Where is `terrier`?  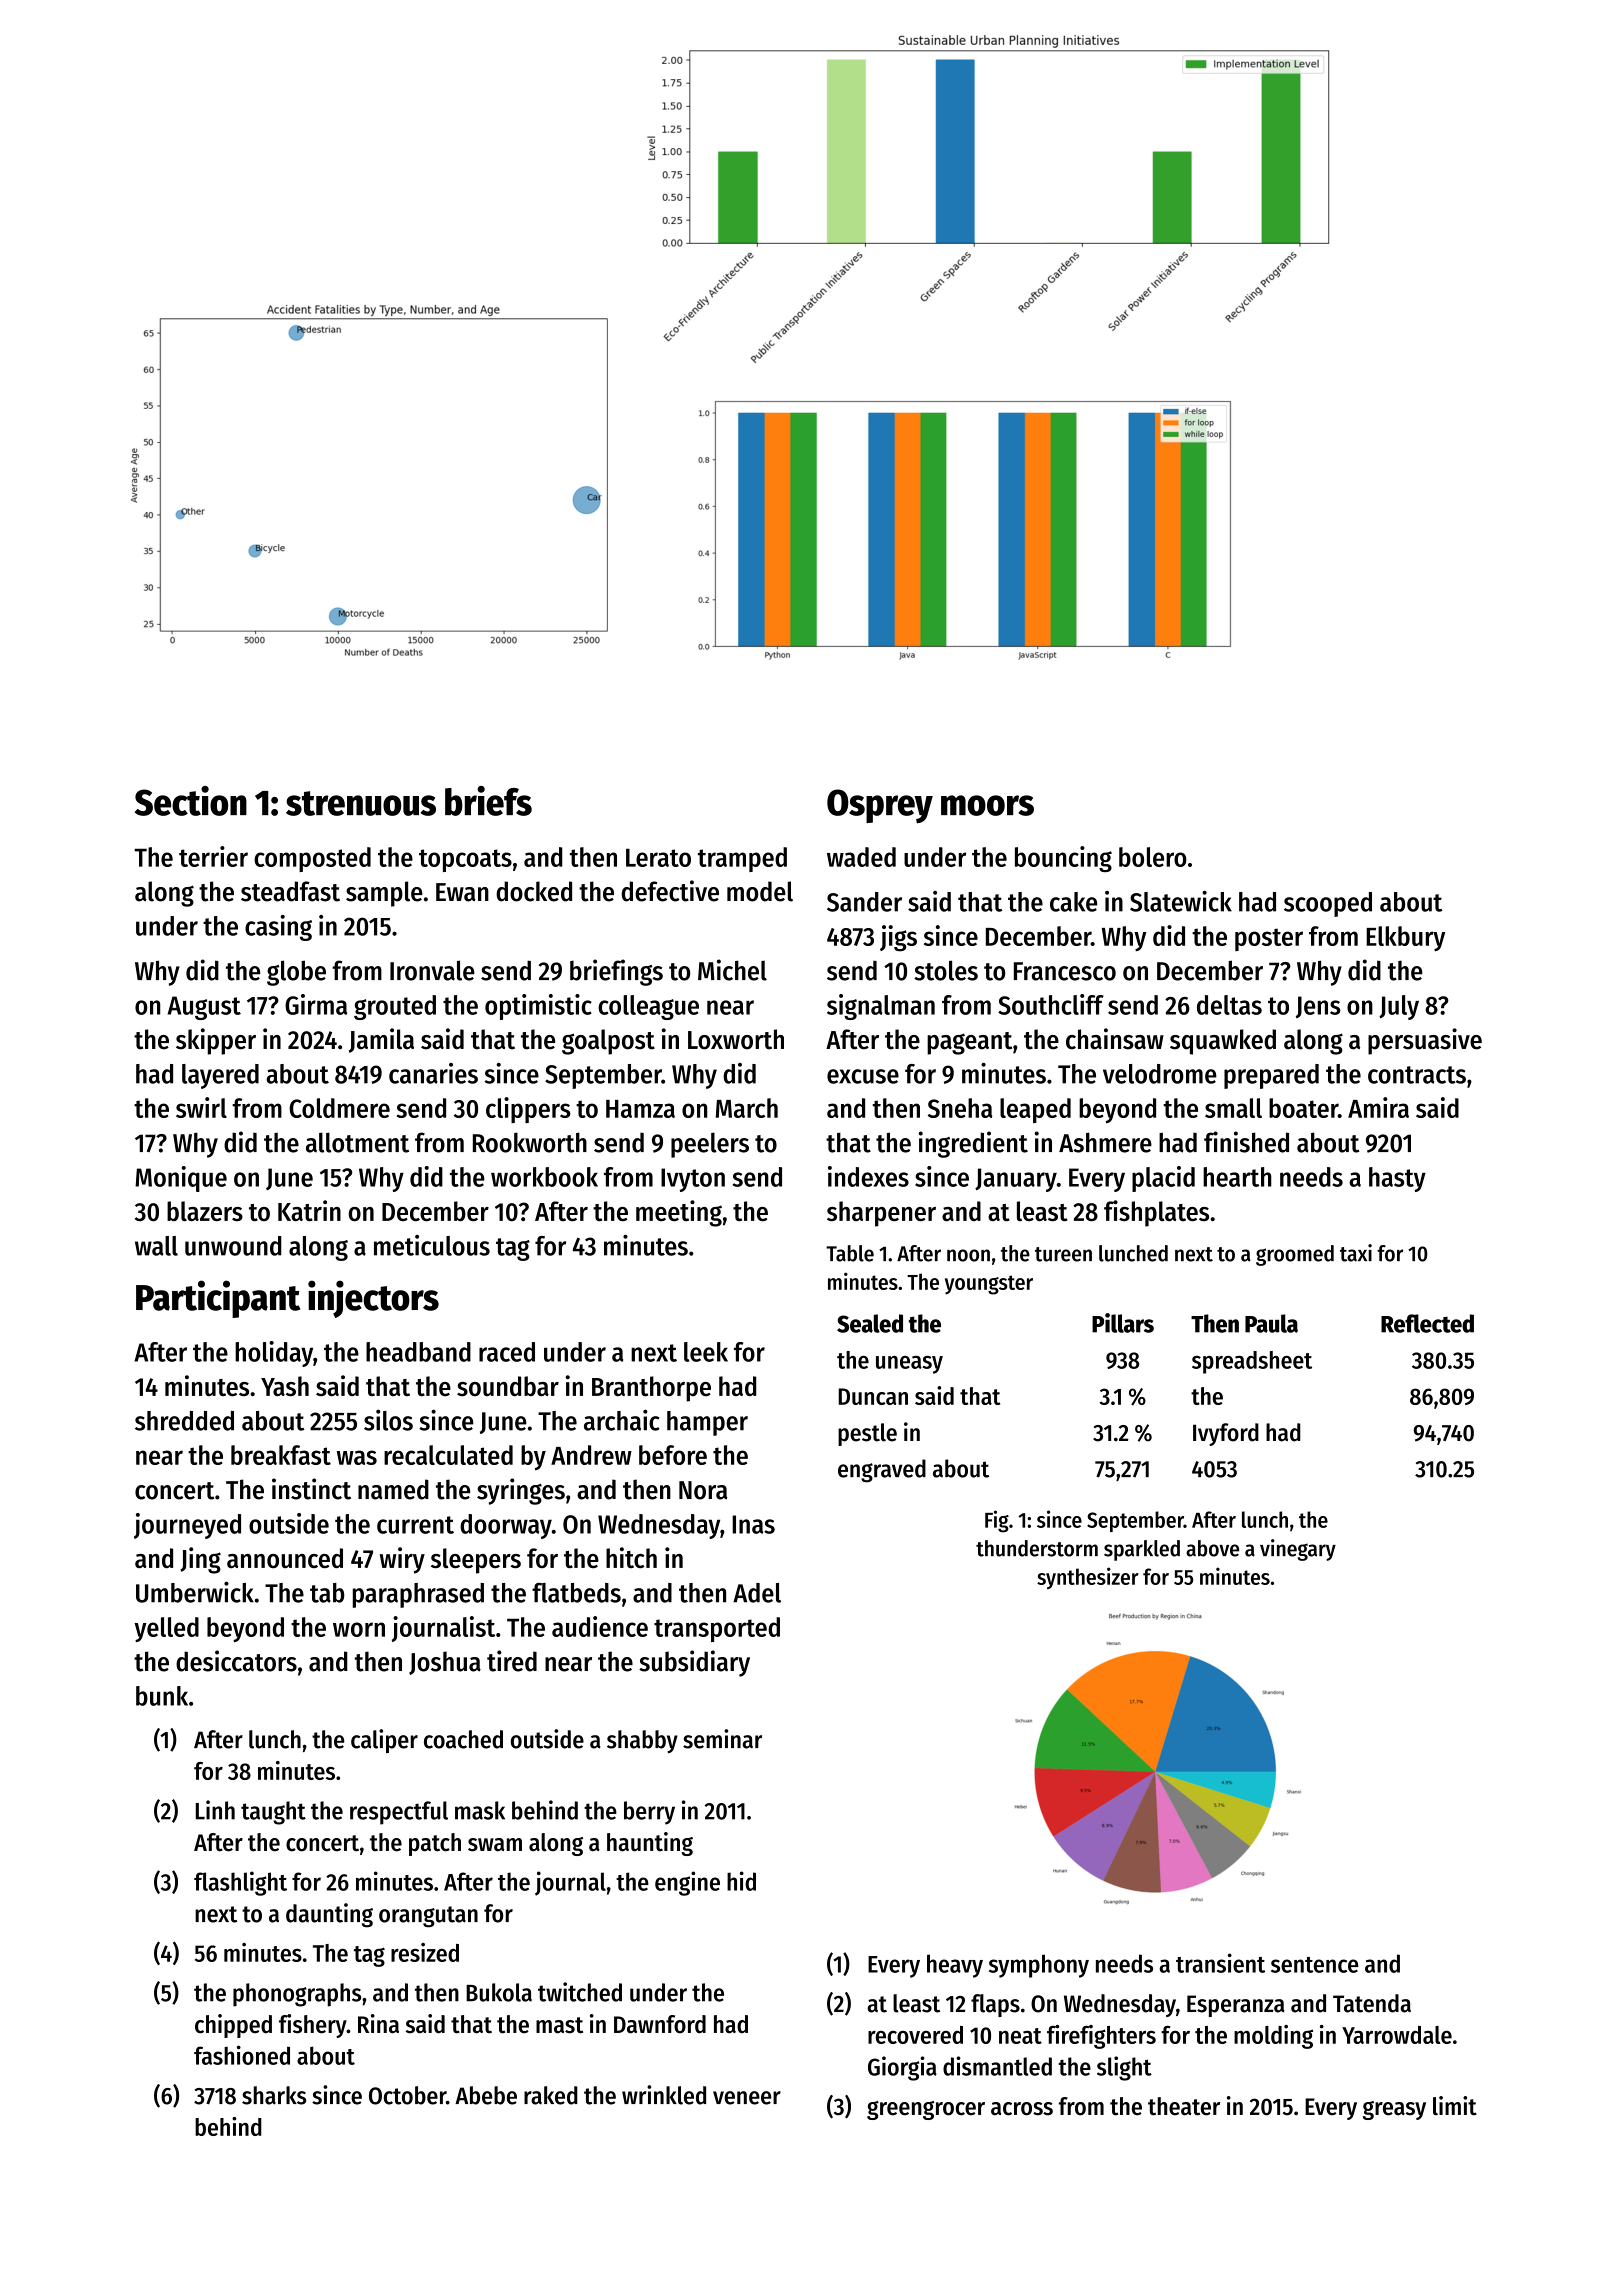
terrier is located at coordinates (213, 856).
